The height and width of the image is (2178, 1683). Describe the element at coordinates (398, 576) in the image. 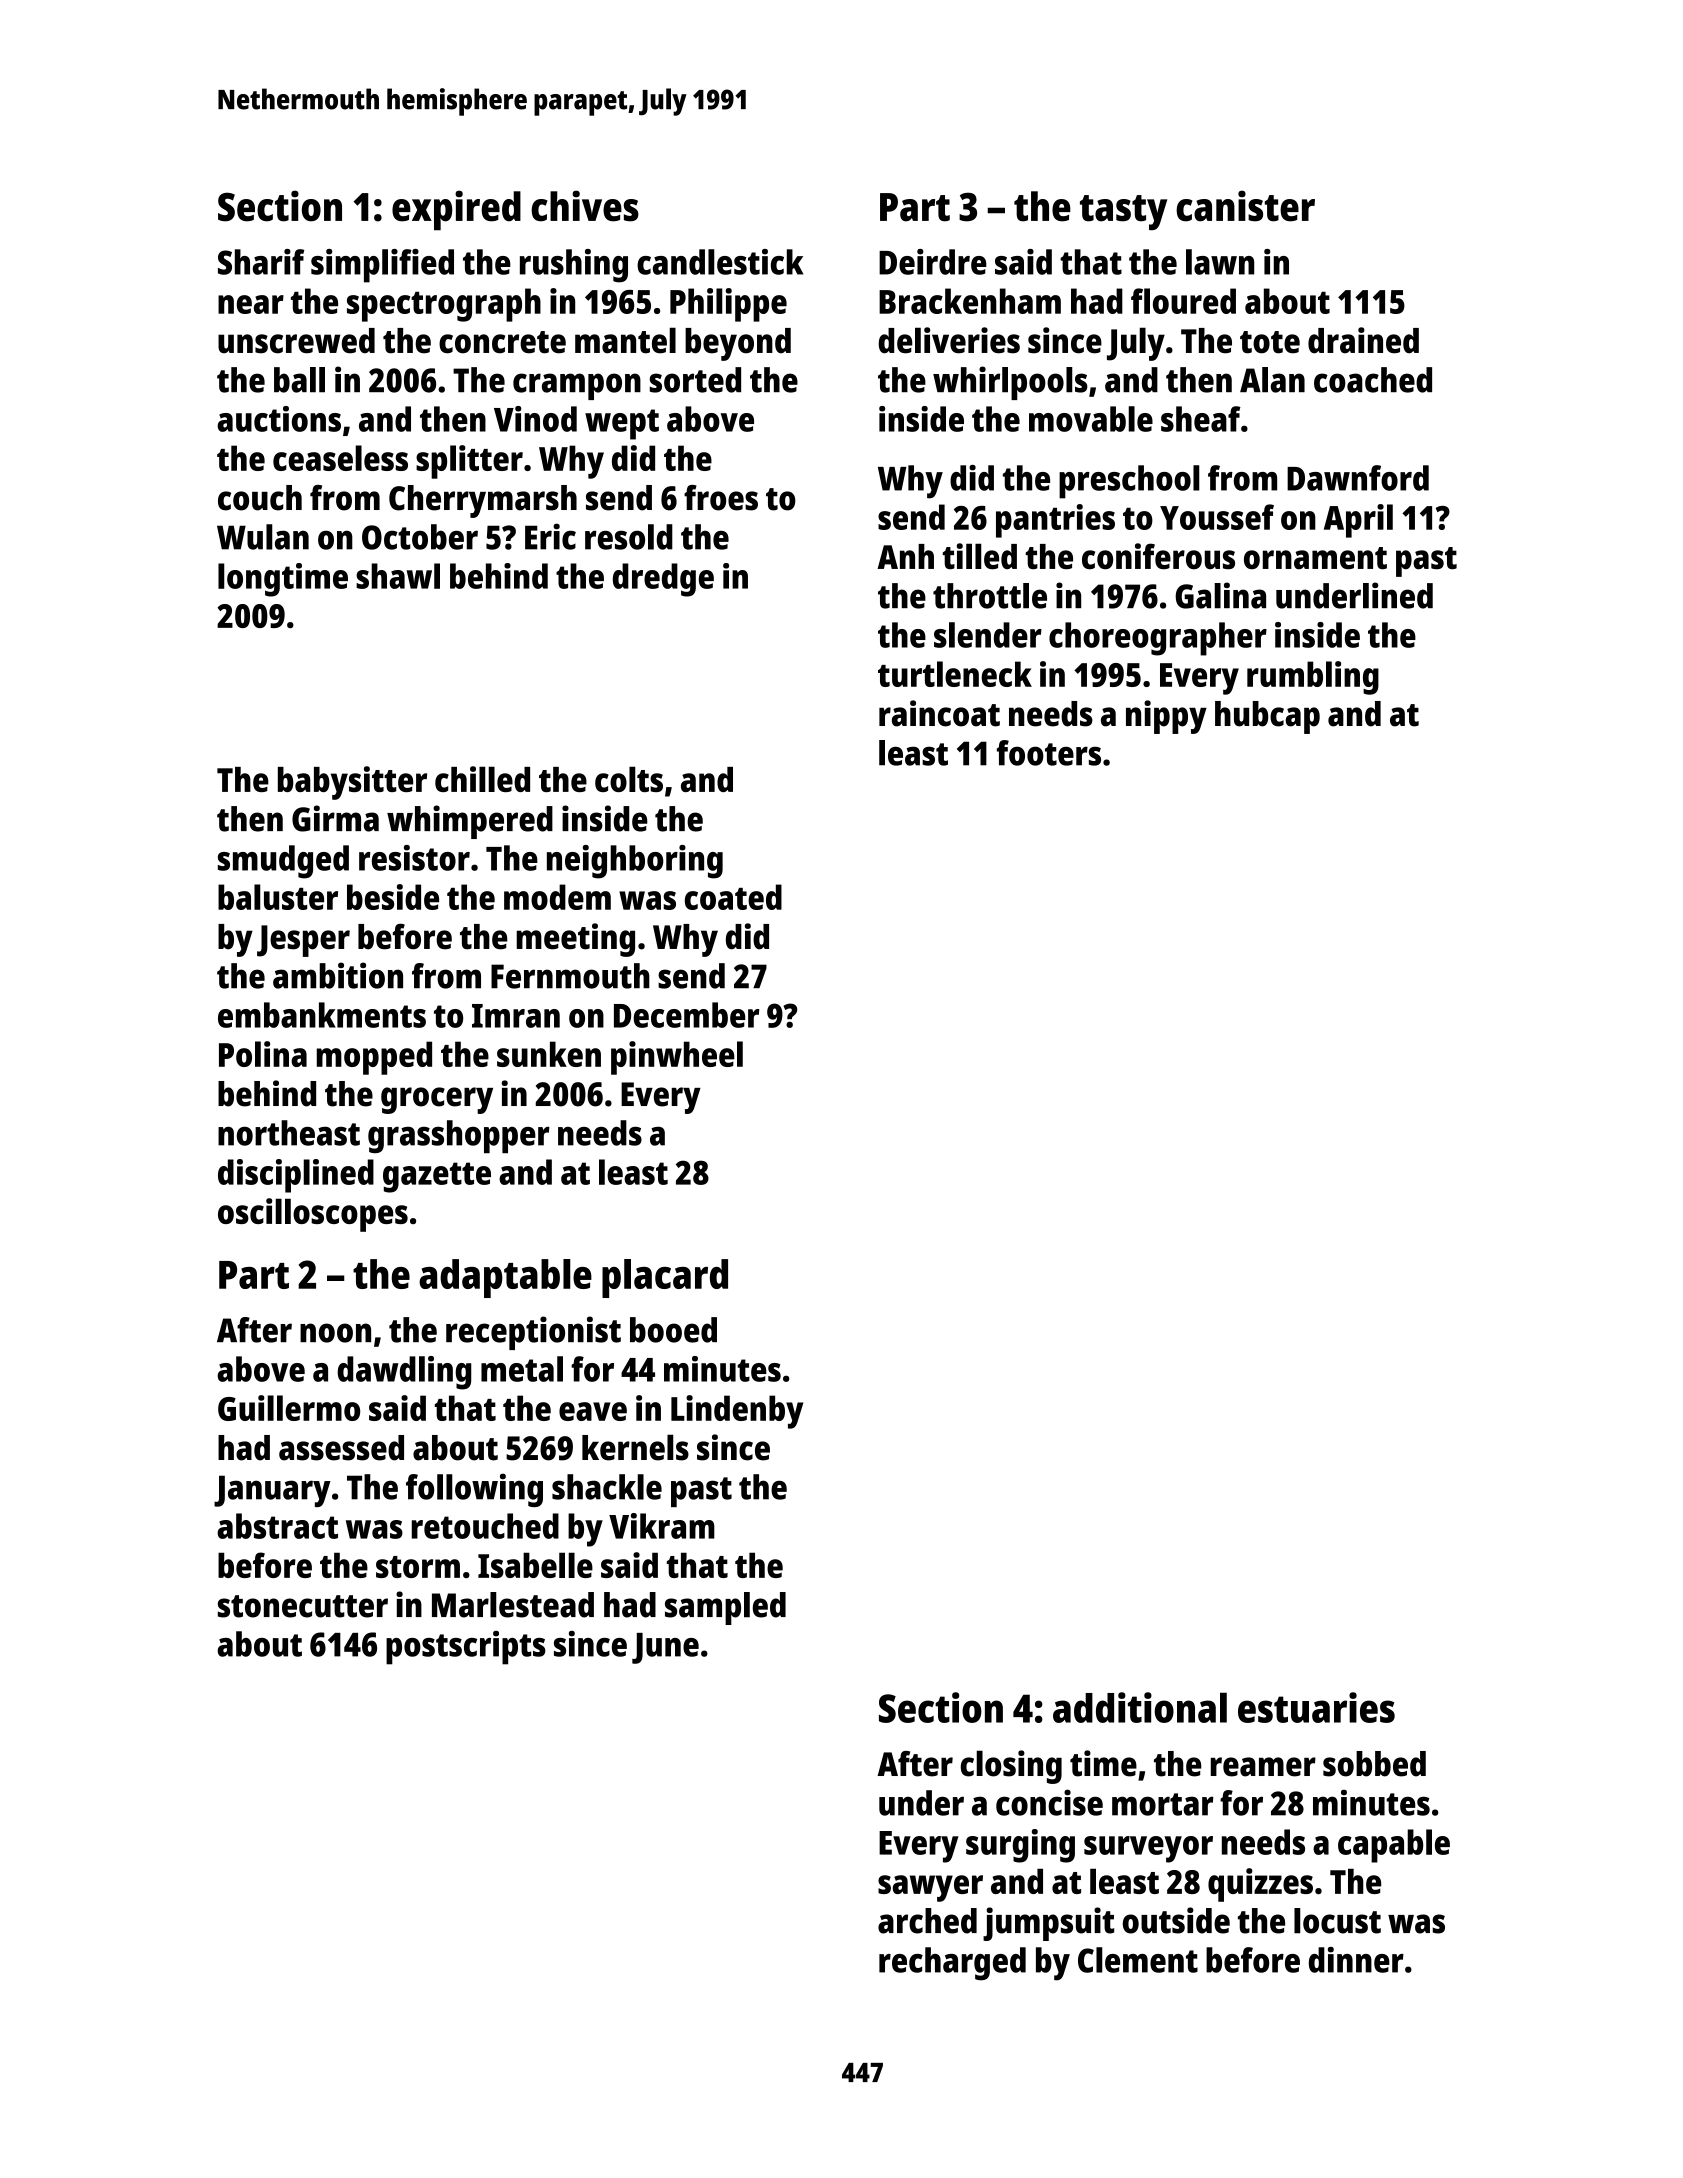

I see `shawl` at that location.
